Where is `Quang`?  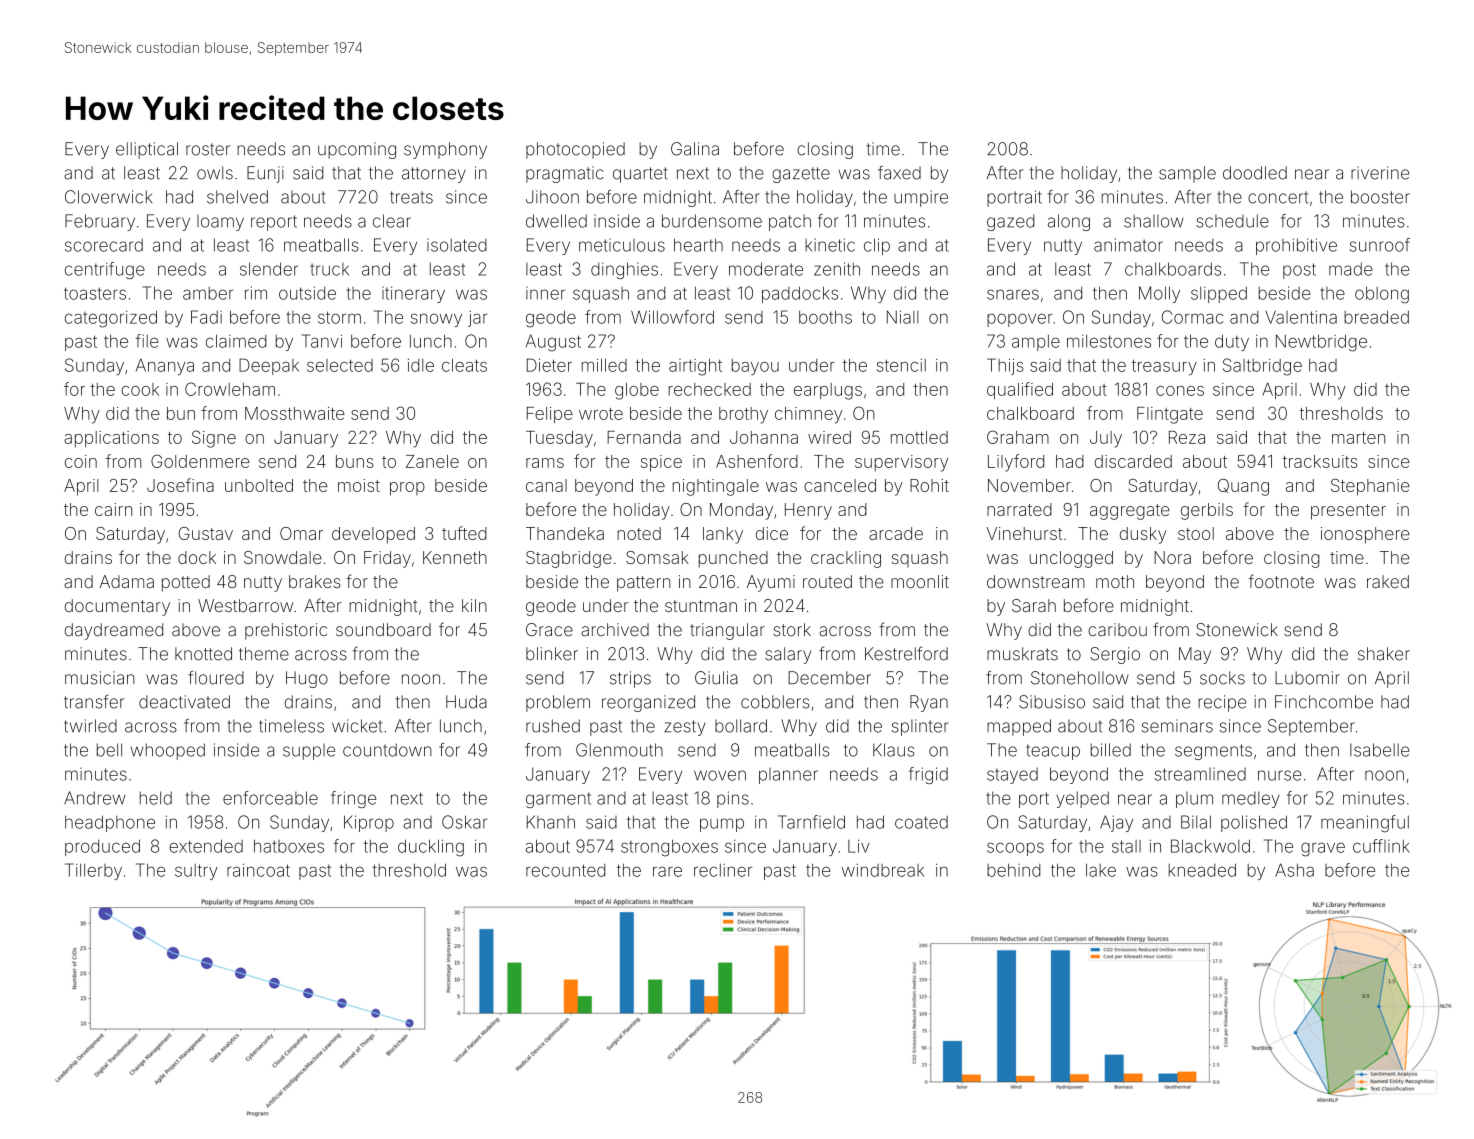 Quang is located at coordinates (1243, 487).
